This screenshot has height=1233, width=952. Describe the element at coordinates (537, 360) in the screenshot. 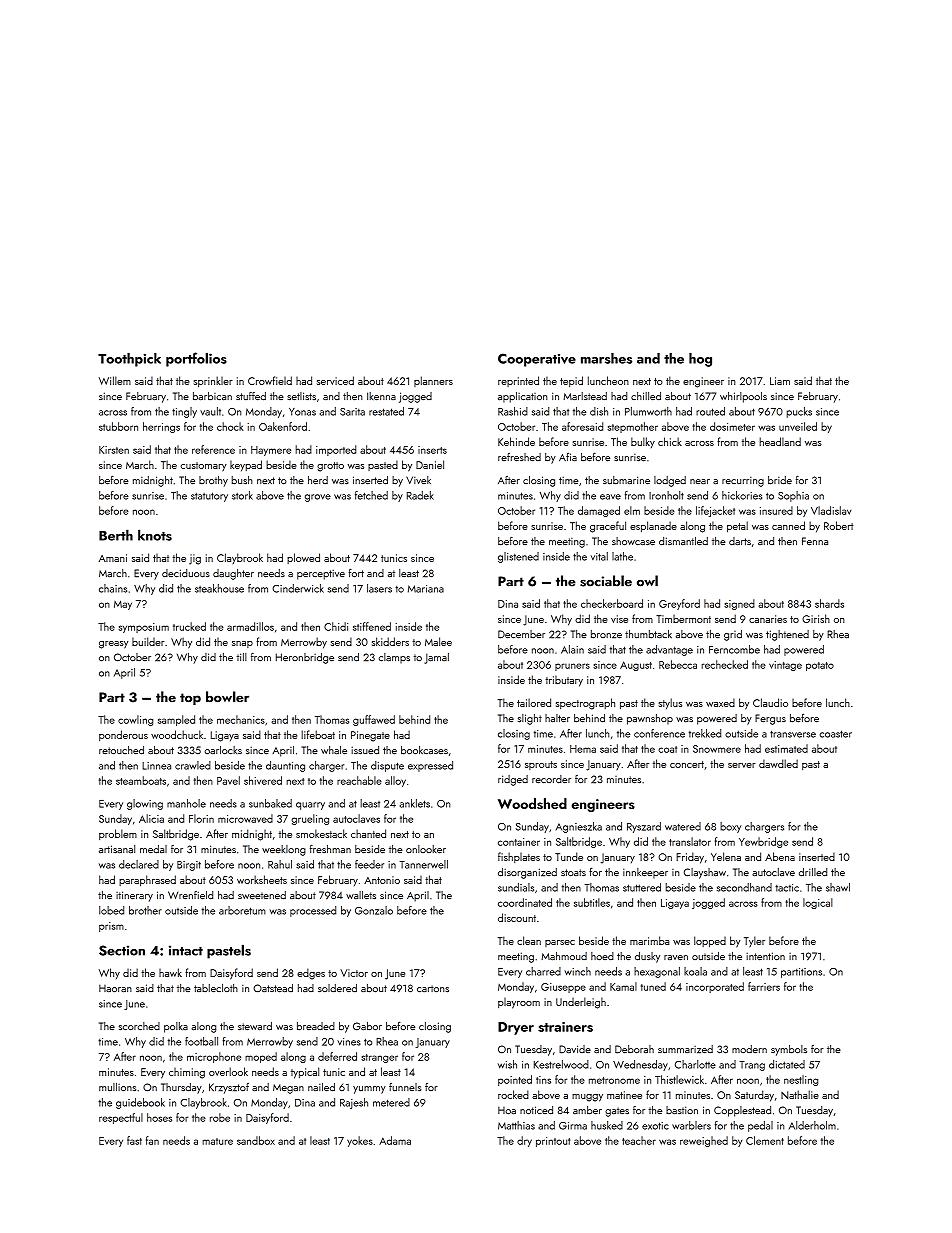

I see `Cooperative` at that location.
